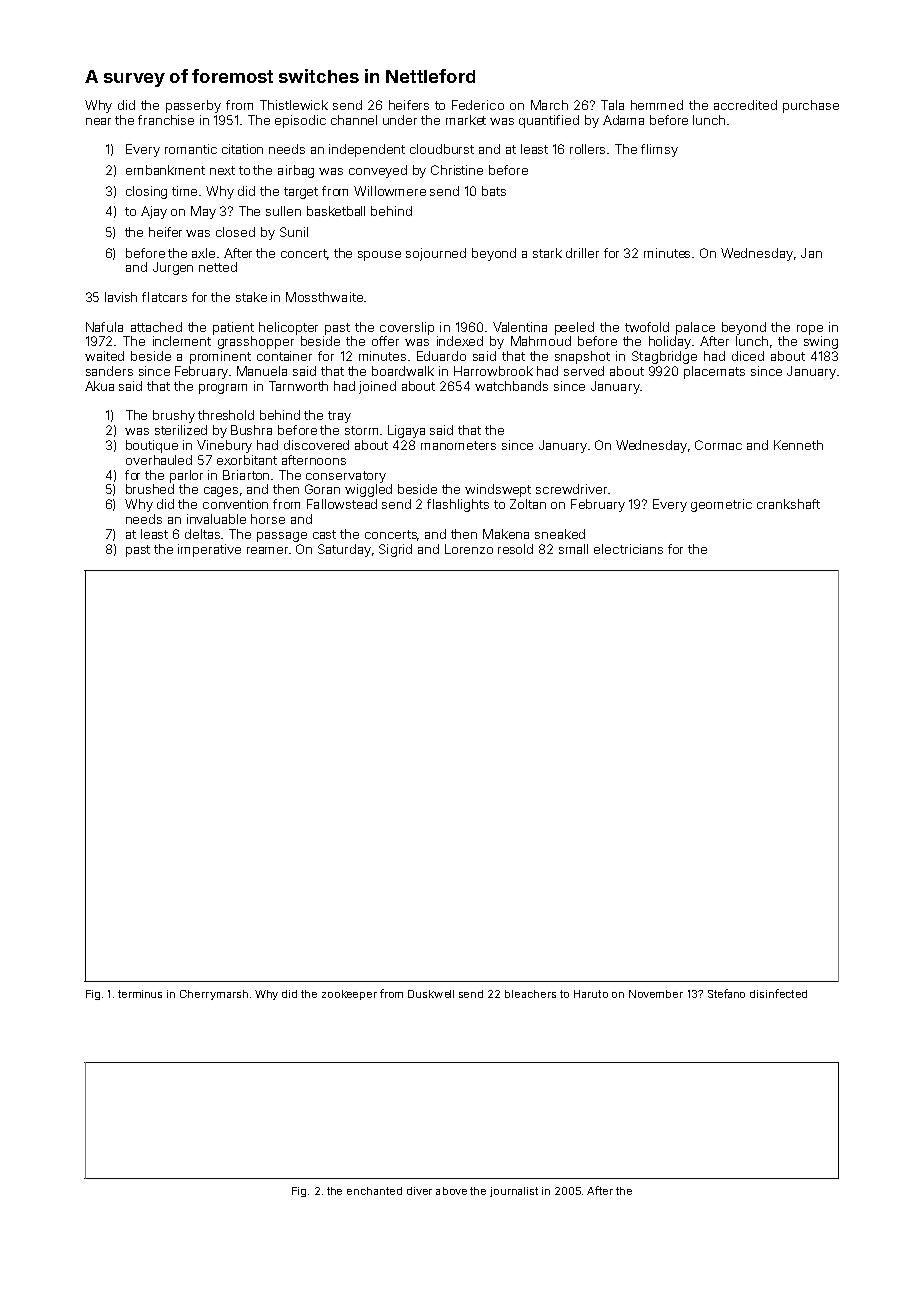 The image size is (924, 1308). I want to click on small, so click(573, 549).
